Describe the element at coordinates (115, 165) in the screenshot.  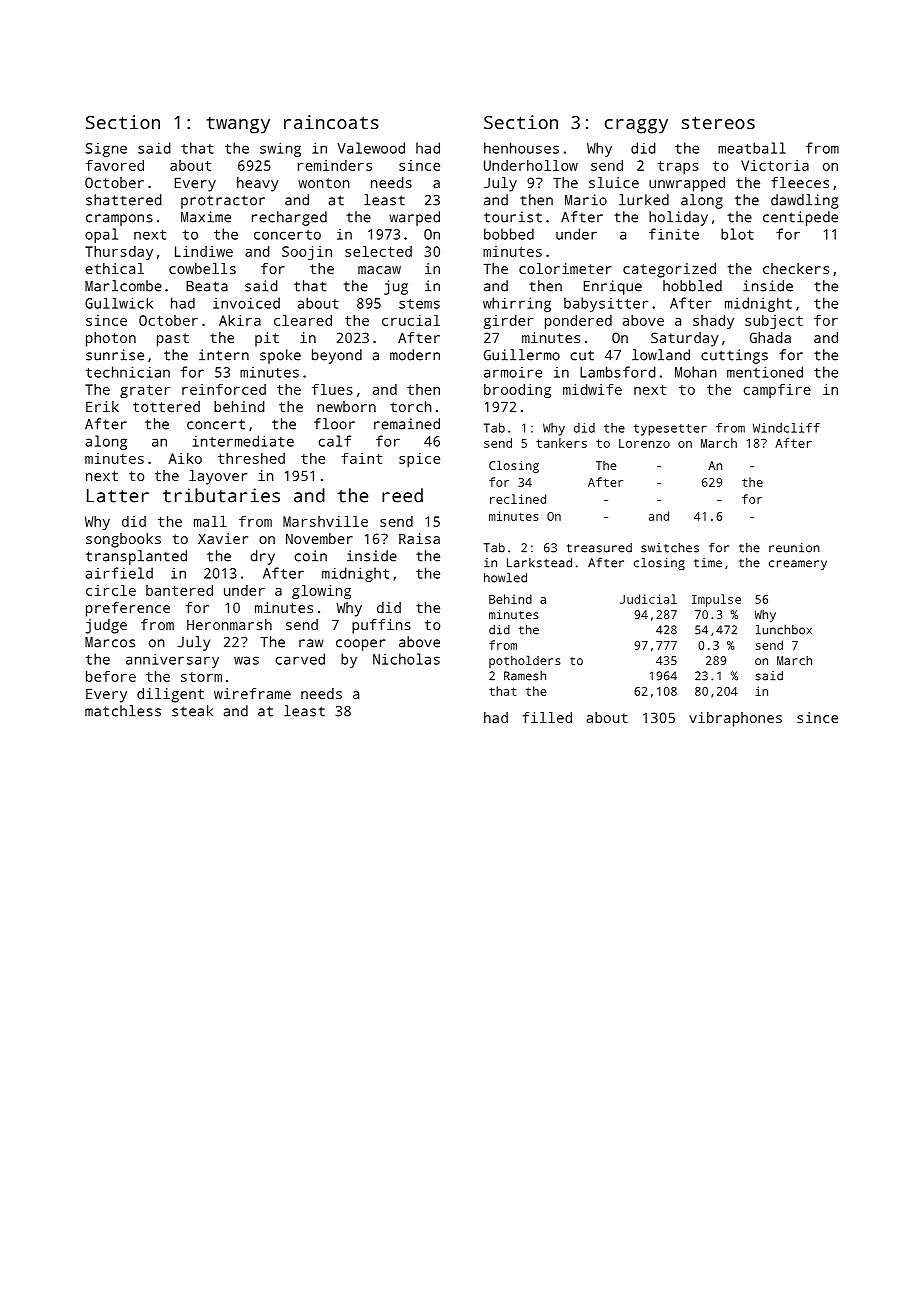
I see `favored` at that location.
